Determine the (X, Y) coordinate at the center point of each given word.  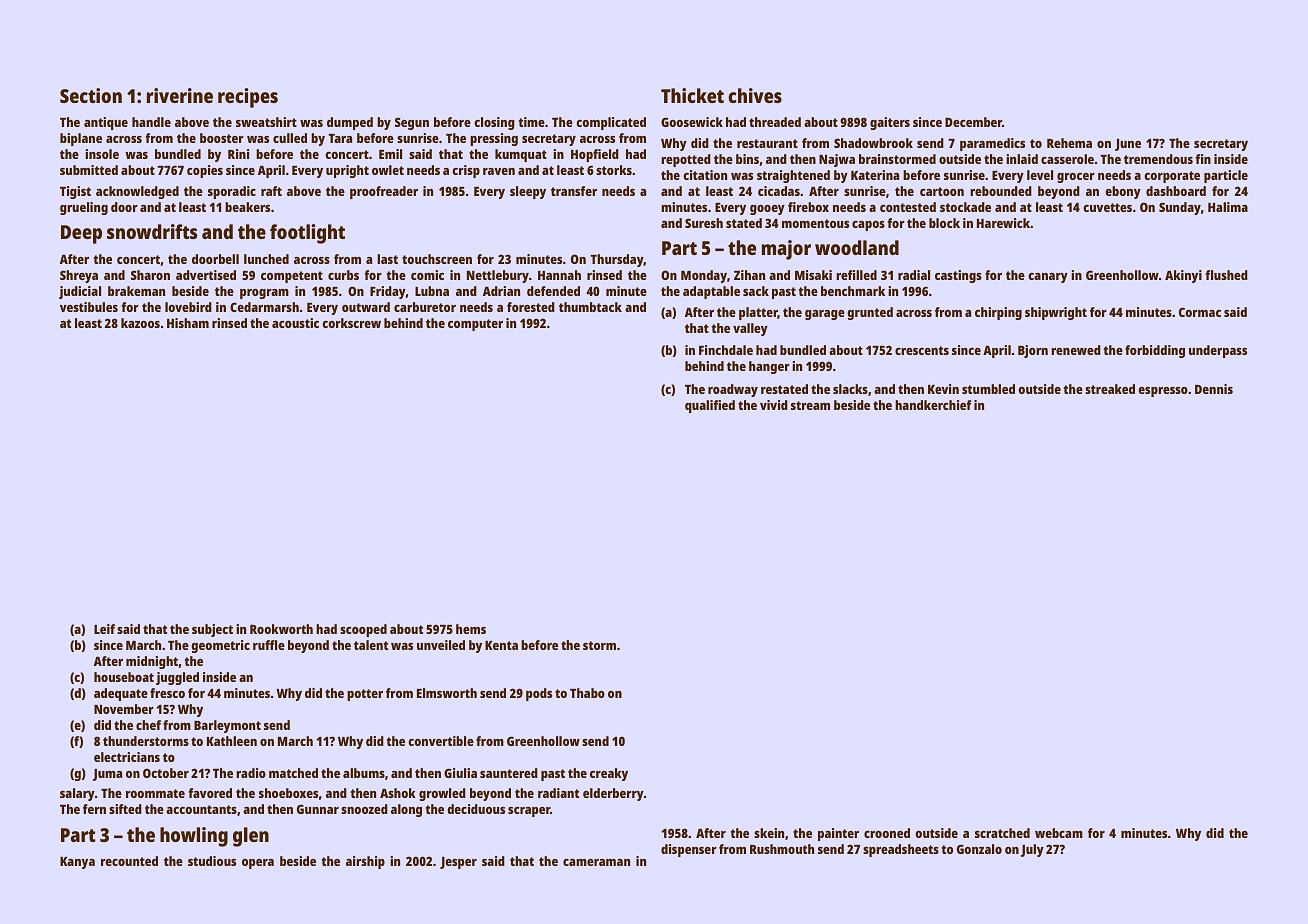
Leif (104, 629)
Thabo (587, 693)
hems (471, 629)
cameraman (596, 862)
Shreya (79, 276)
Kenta (501, 645)
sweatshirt (266, 122)
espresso (1163, 392)
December (973, 122)
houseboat (124, 677)
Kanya (77, 863)
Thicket (692, 95)
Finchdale (726, 350)
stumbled (988, 389)
